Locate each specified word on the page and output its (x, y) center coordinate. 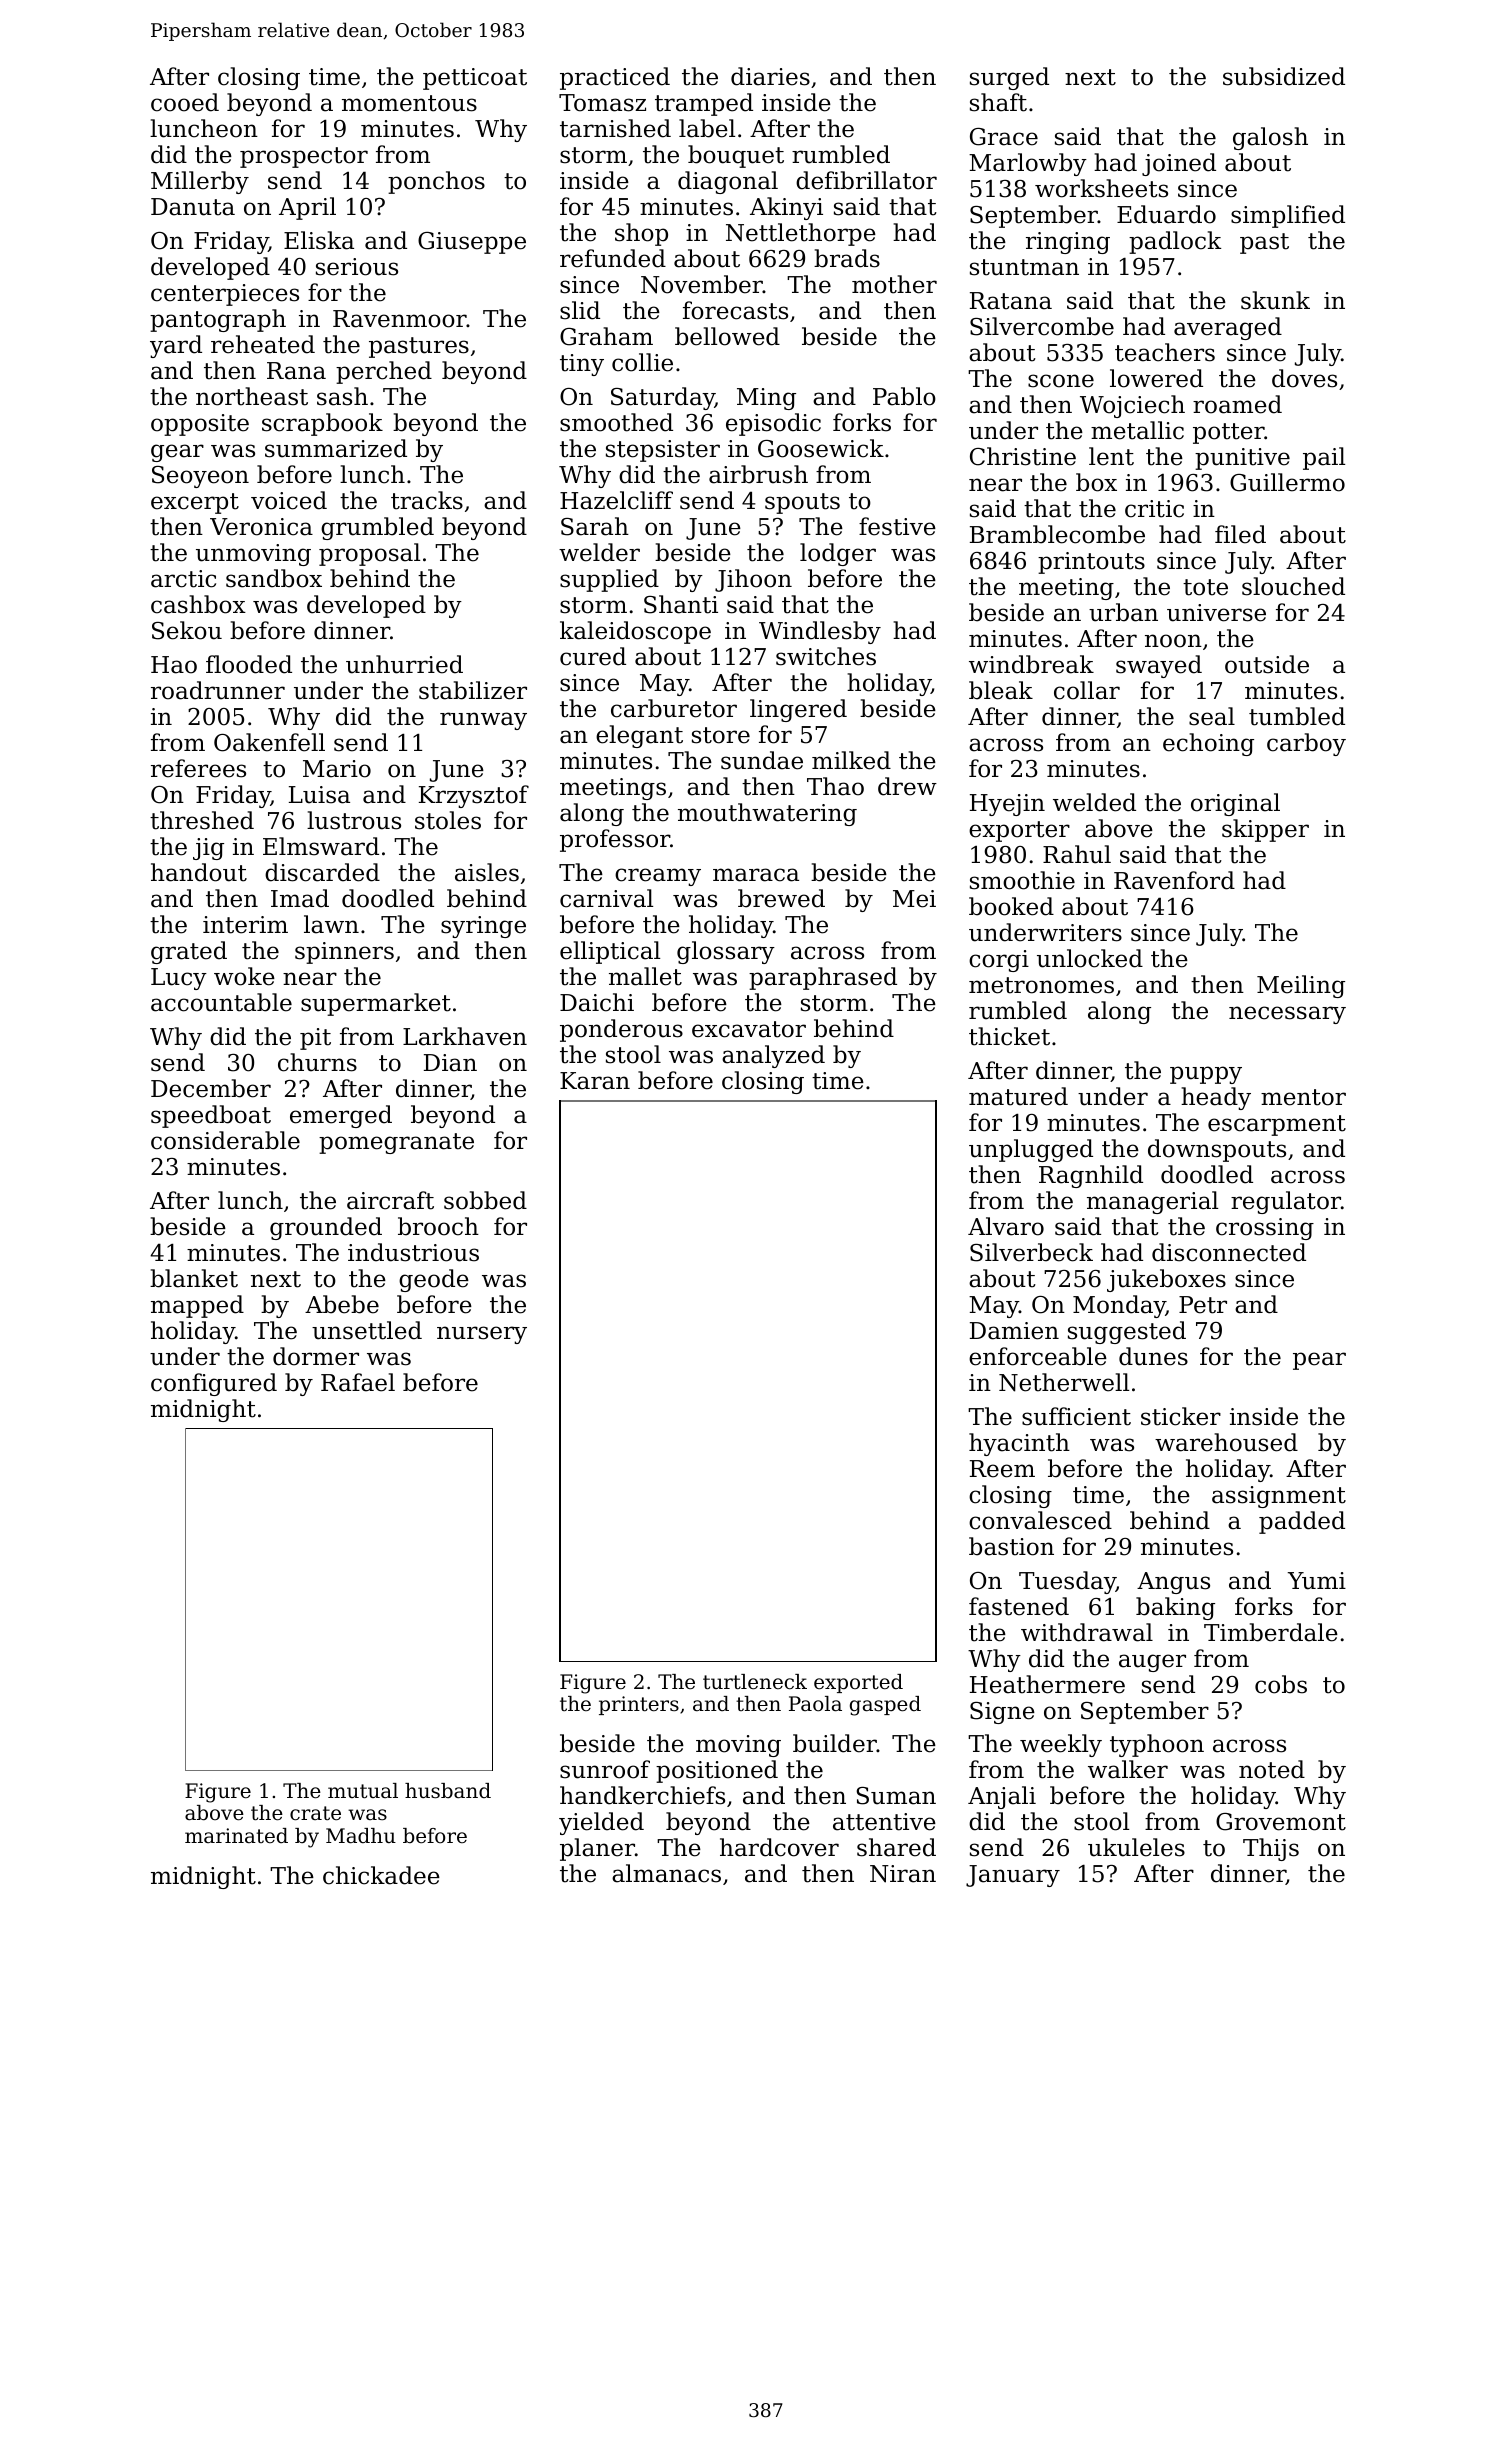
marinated (236, 1835)
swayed (1159, 666)
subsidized (1284, 76)
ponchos (436, 182)
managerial (1152, 1202)
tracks (427, 500)
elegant (639, 736)
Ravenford (1174, 880)
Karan (595, 1081)
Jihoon (753, 580)
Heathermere (1047, 1684)
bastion (1011, 1546)
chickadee (381, 1875)
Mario (337, 769)
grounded (326, 1228)
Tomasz (602, 103)
